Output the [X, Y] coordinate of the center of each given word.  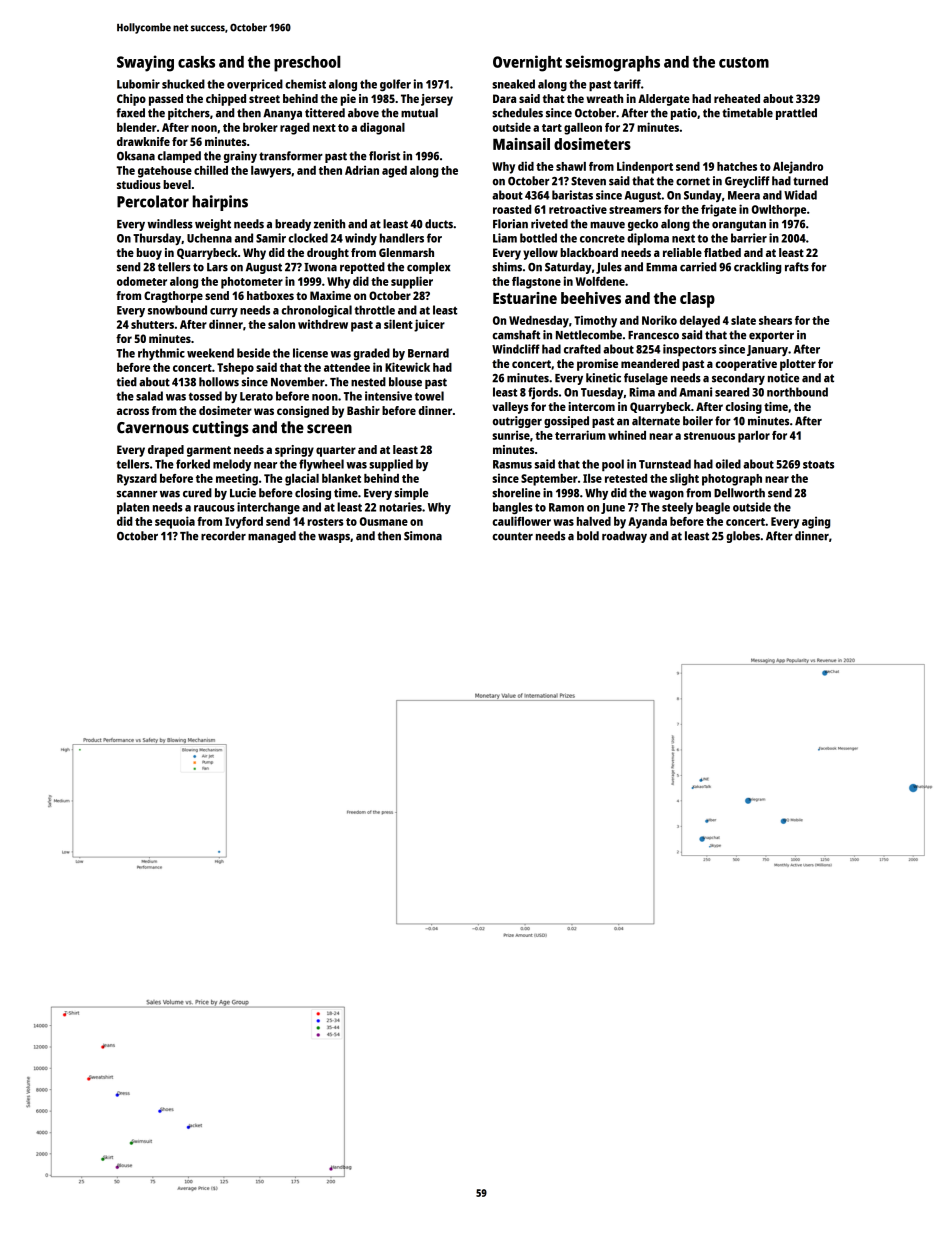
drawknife [143, 141]
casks [196, 62]
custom [744, 62]
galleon [583, 129]
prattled [796, 114]
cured [197, 493]
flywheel [321, 465]
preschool [307, 63]
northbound [797, 392]
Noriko [659, 320]
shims [507, 267]
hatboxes [270, 295]
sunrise [511, 435]
